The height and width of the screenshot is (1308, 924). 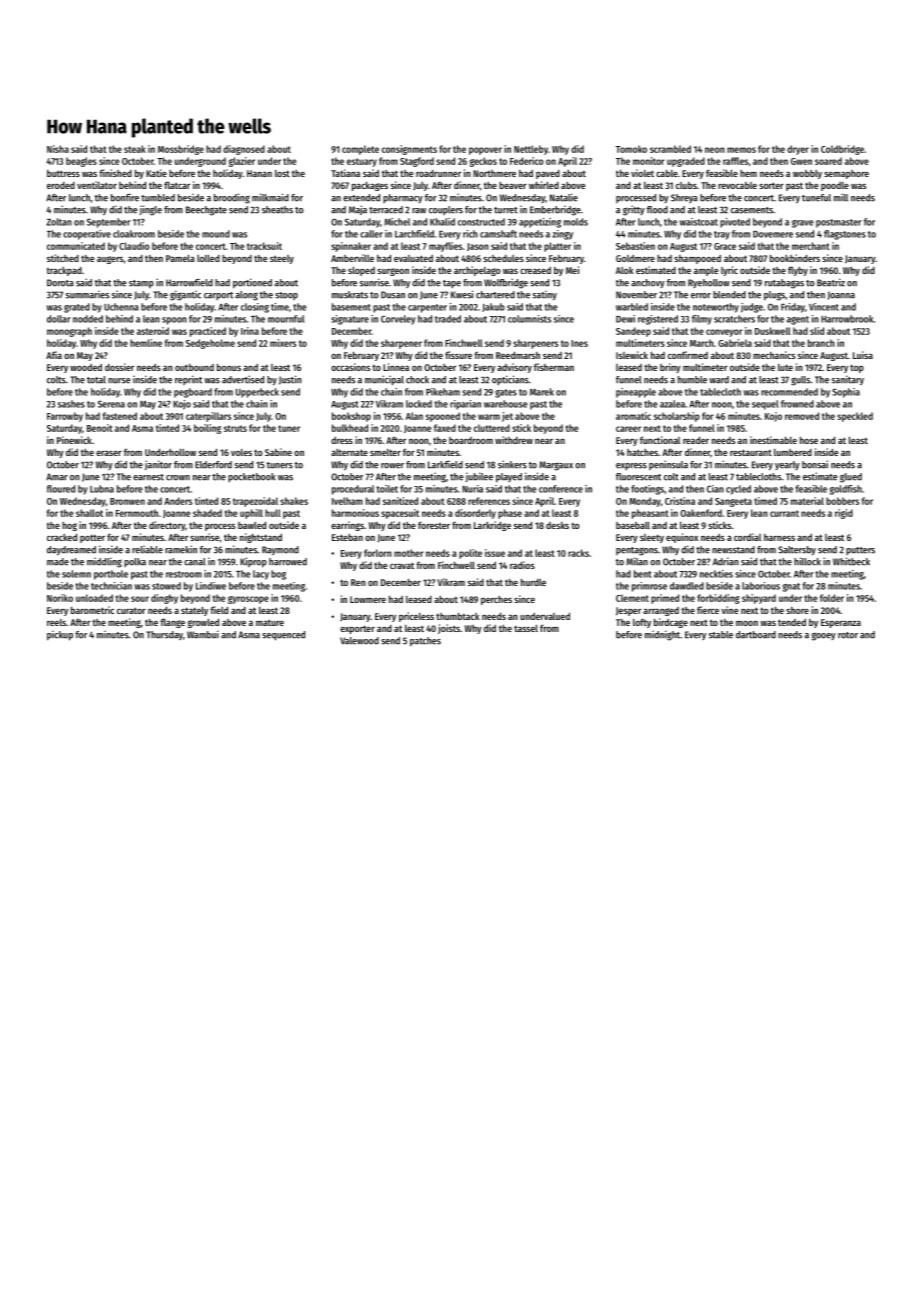 What do you see at coordinates (61, 185) in the screenshot?
I see `eroded` at bounding box center [61, 185].
